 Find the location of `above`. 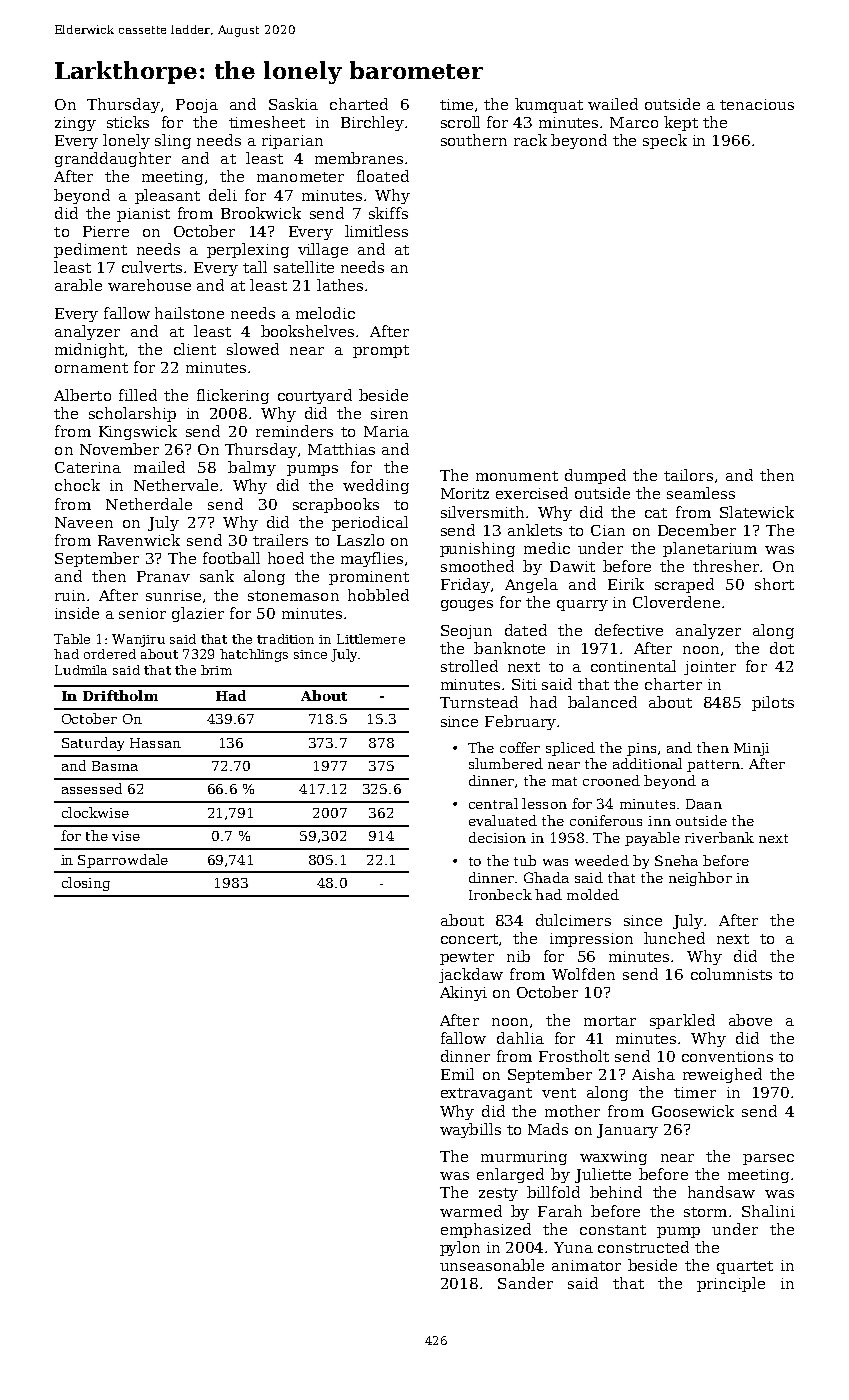

above is located at coordinates (750, 1020).
